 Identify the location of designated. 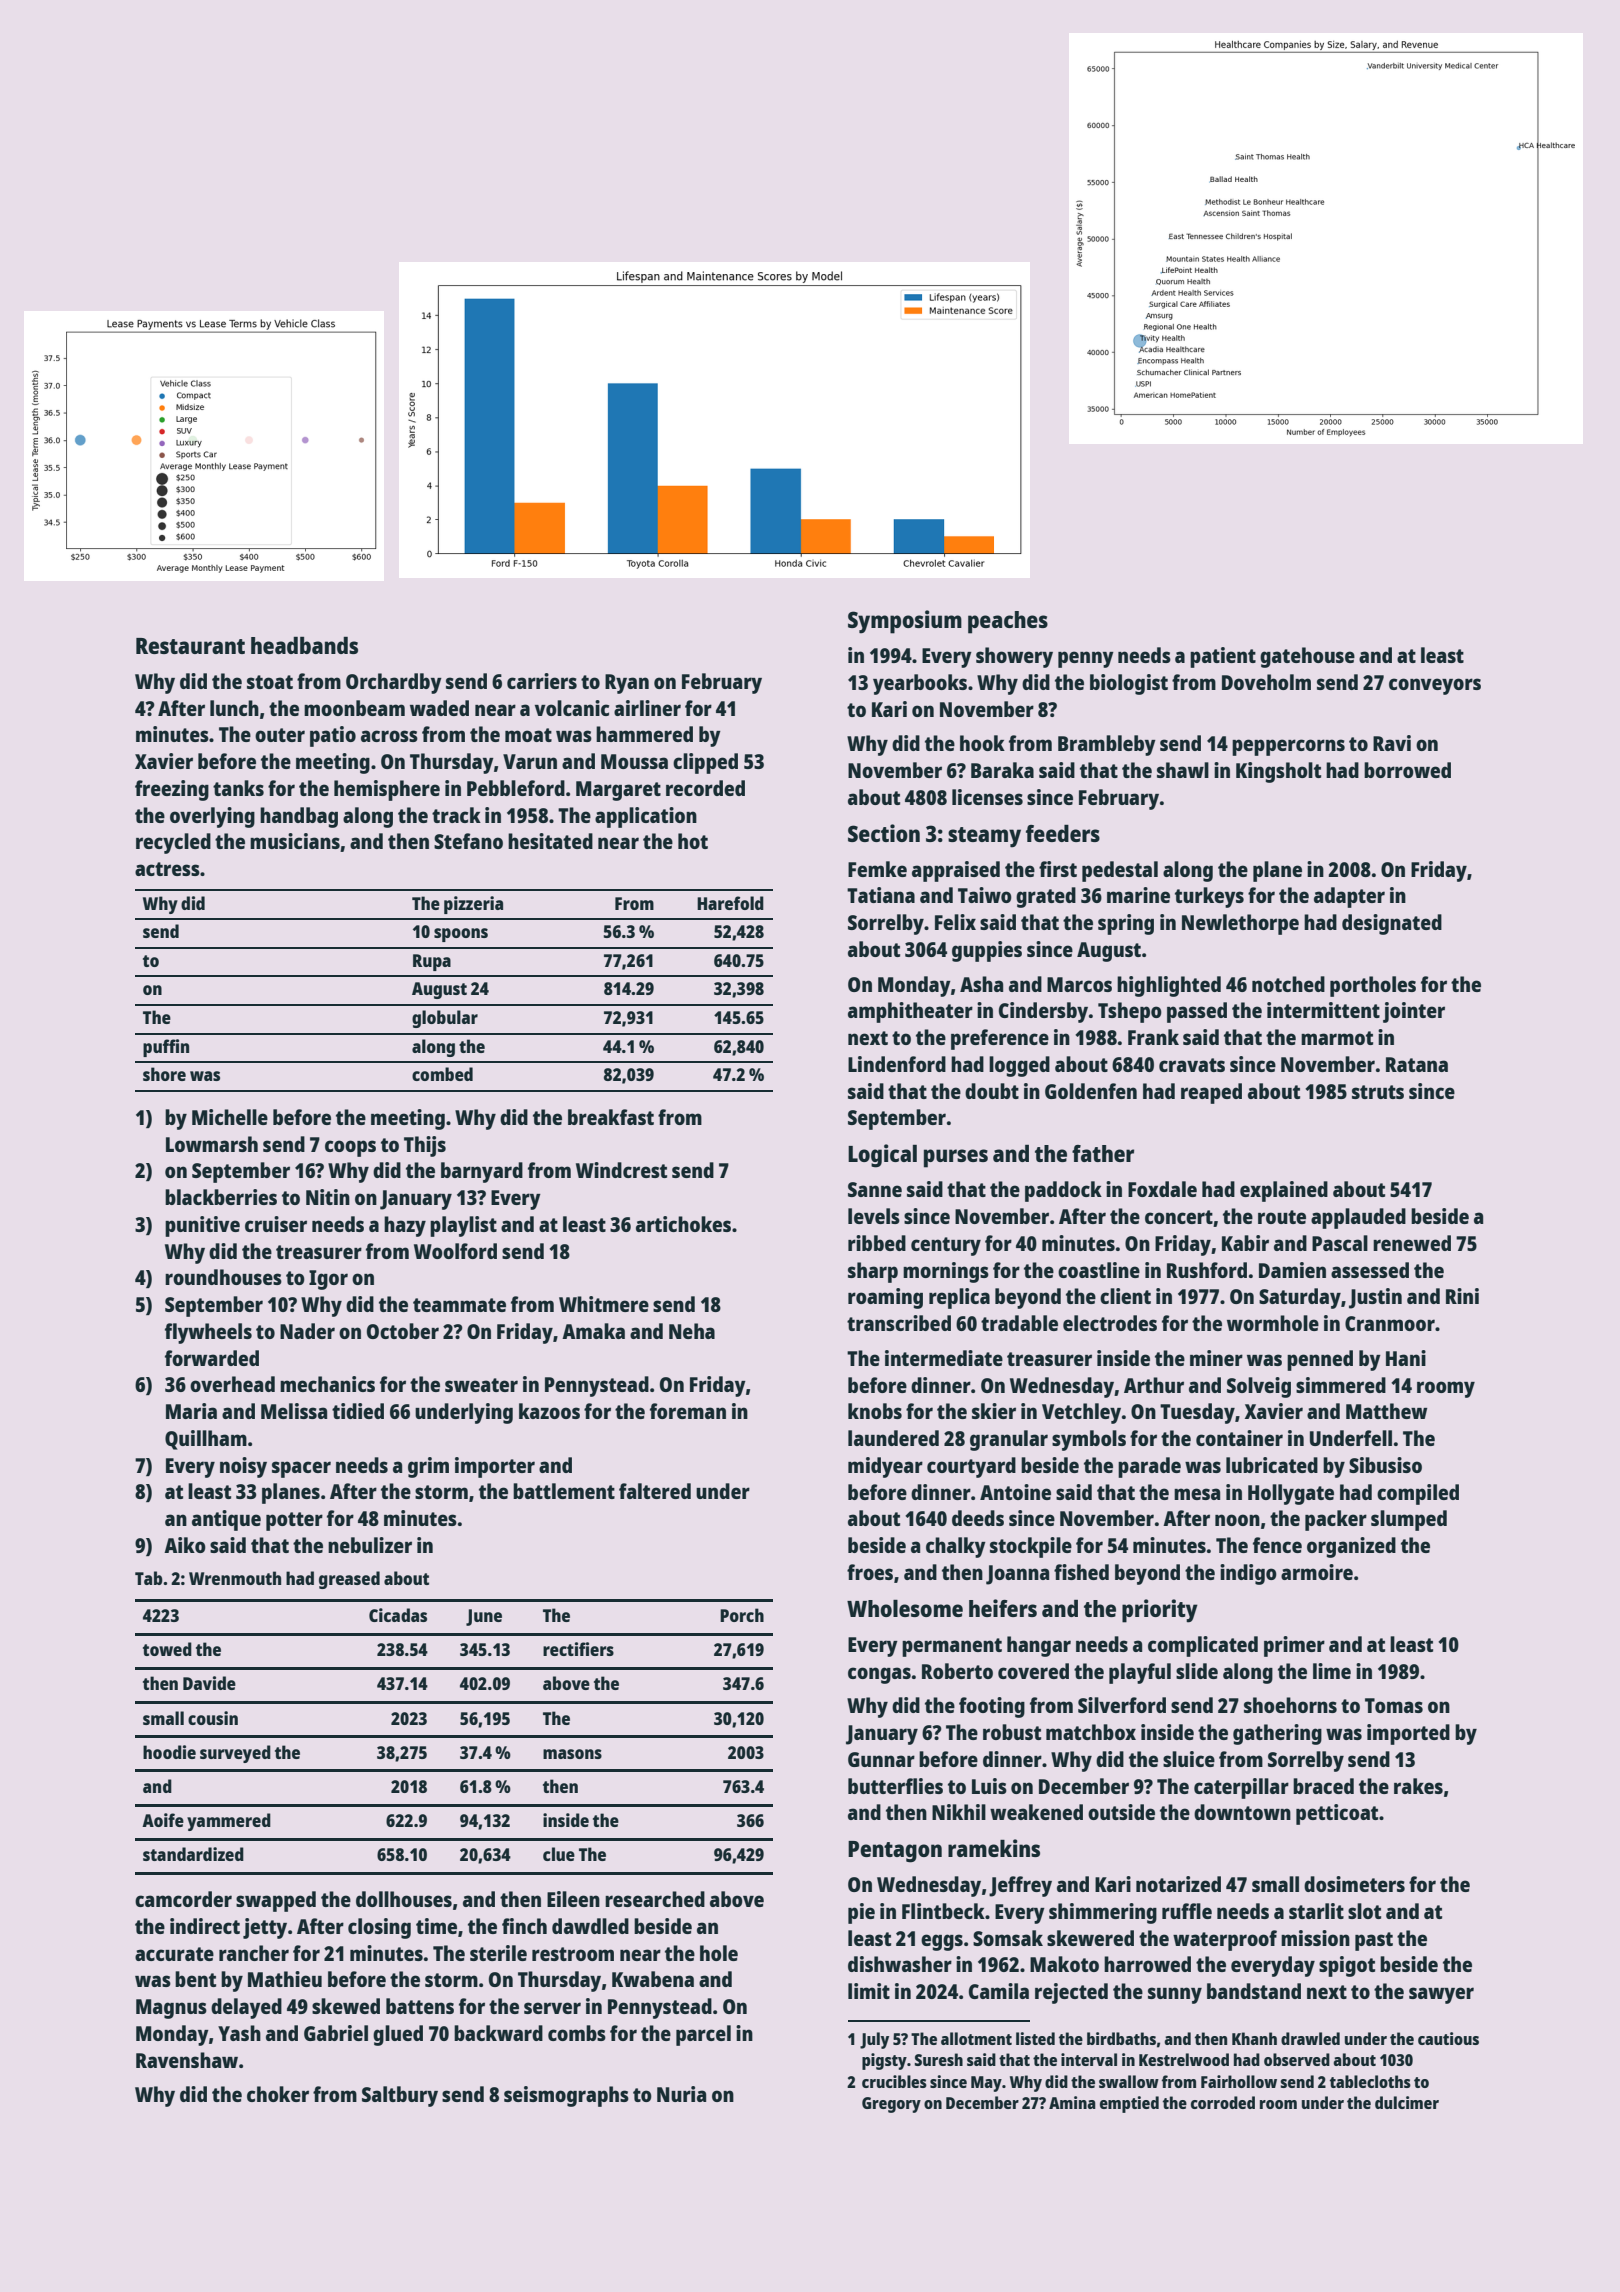
(1392, 924).
